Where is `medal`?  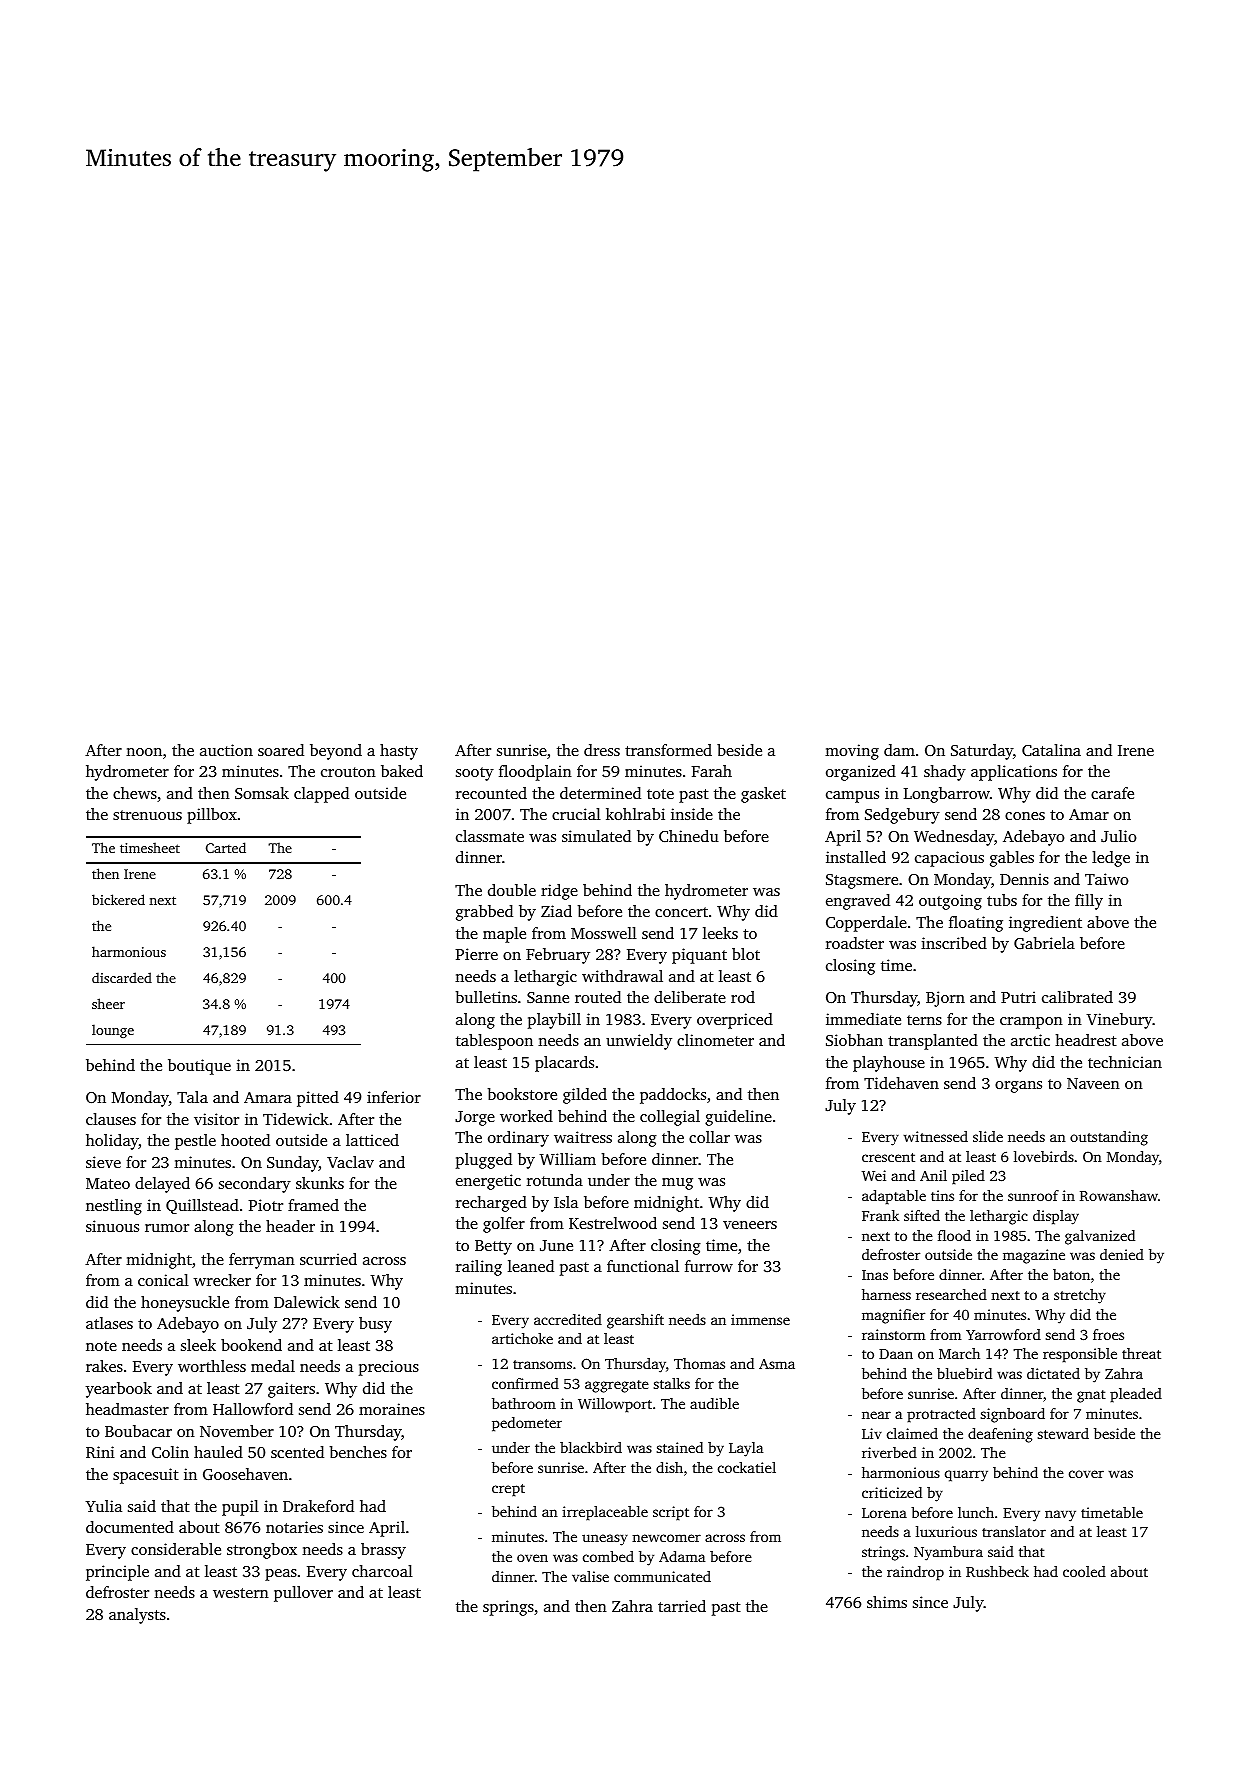
medal is located at coordinates (273, 1366).
